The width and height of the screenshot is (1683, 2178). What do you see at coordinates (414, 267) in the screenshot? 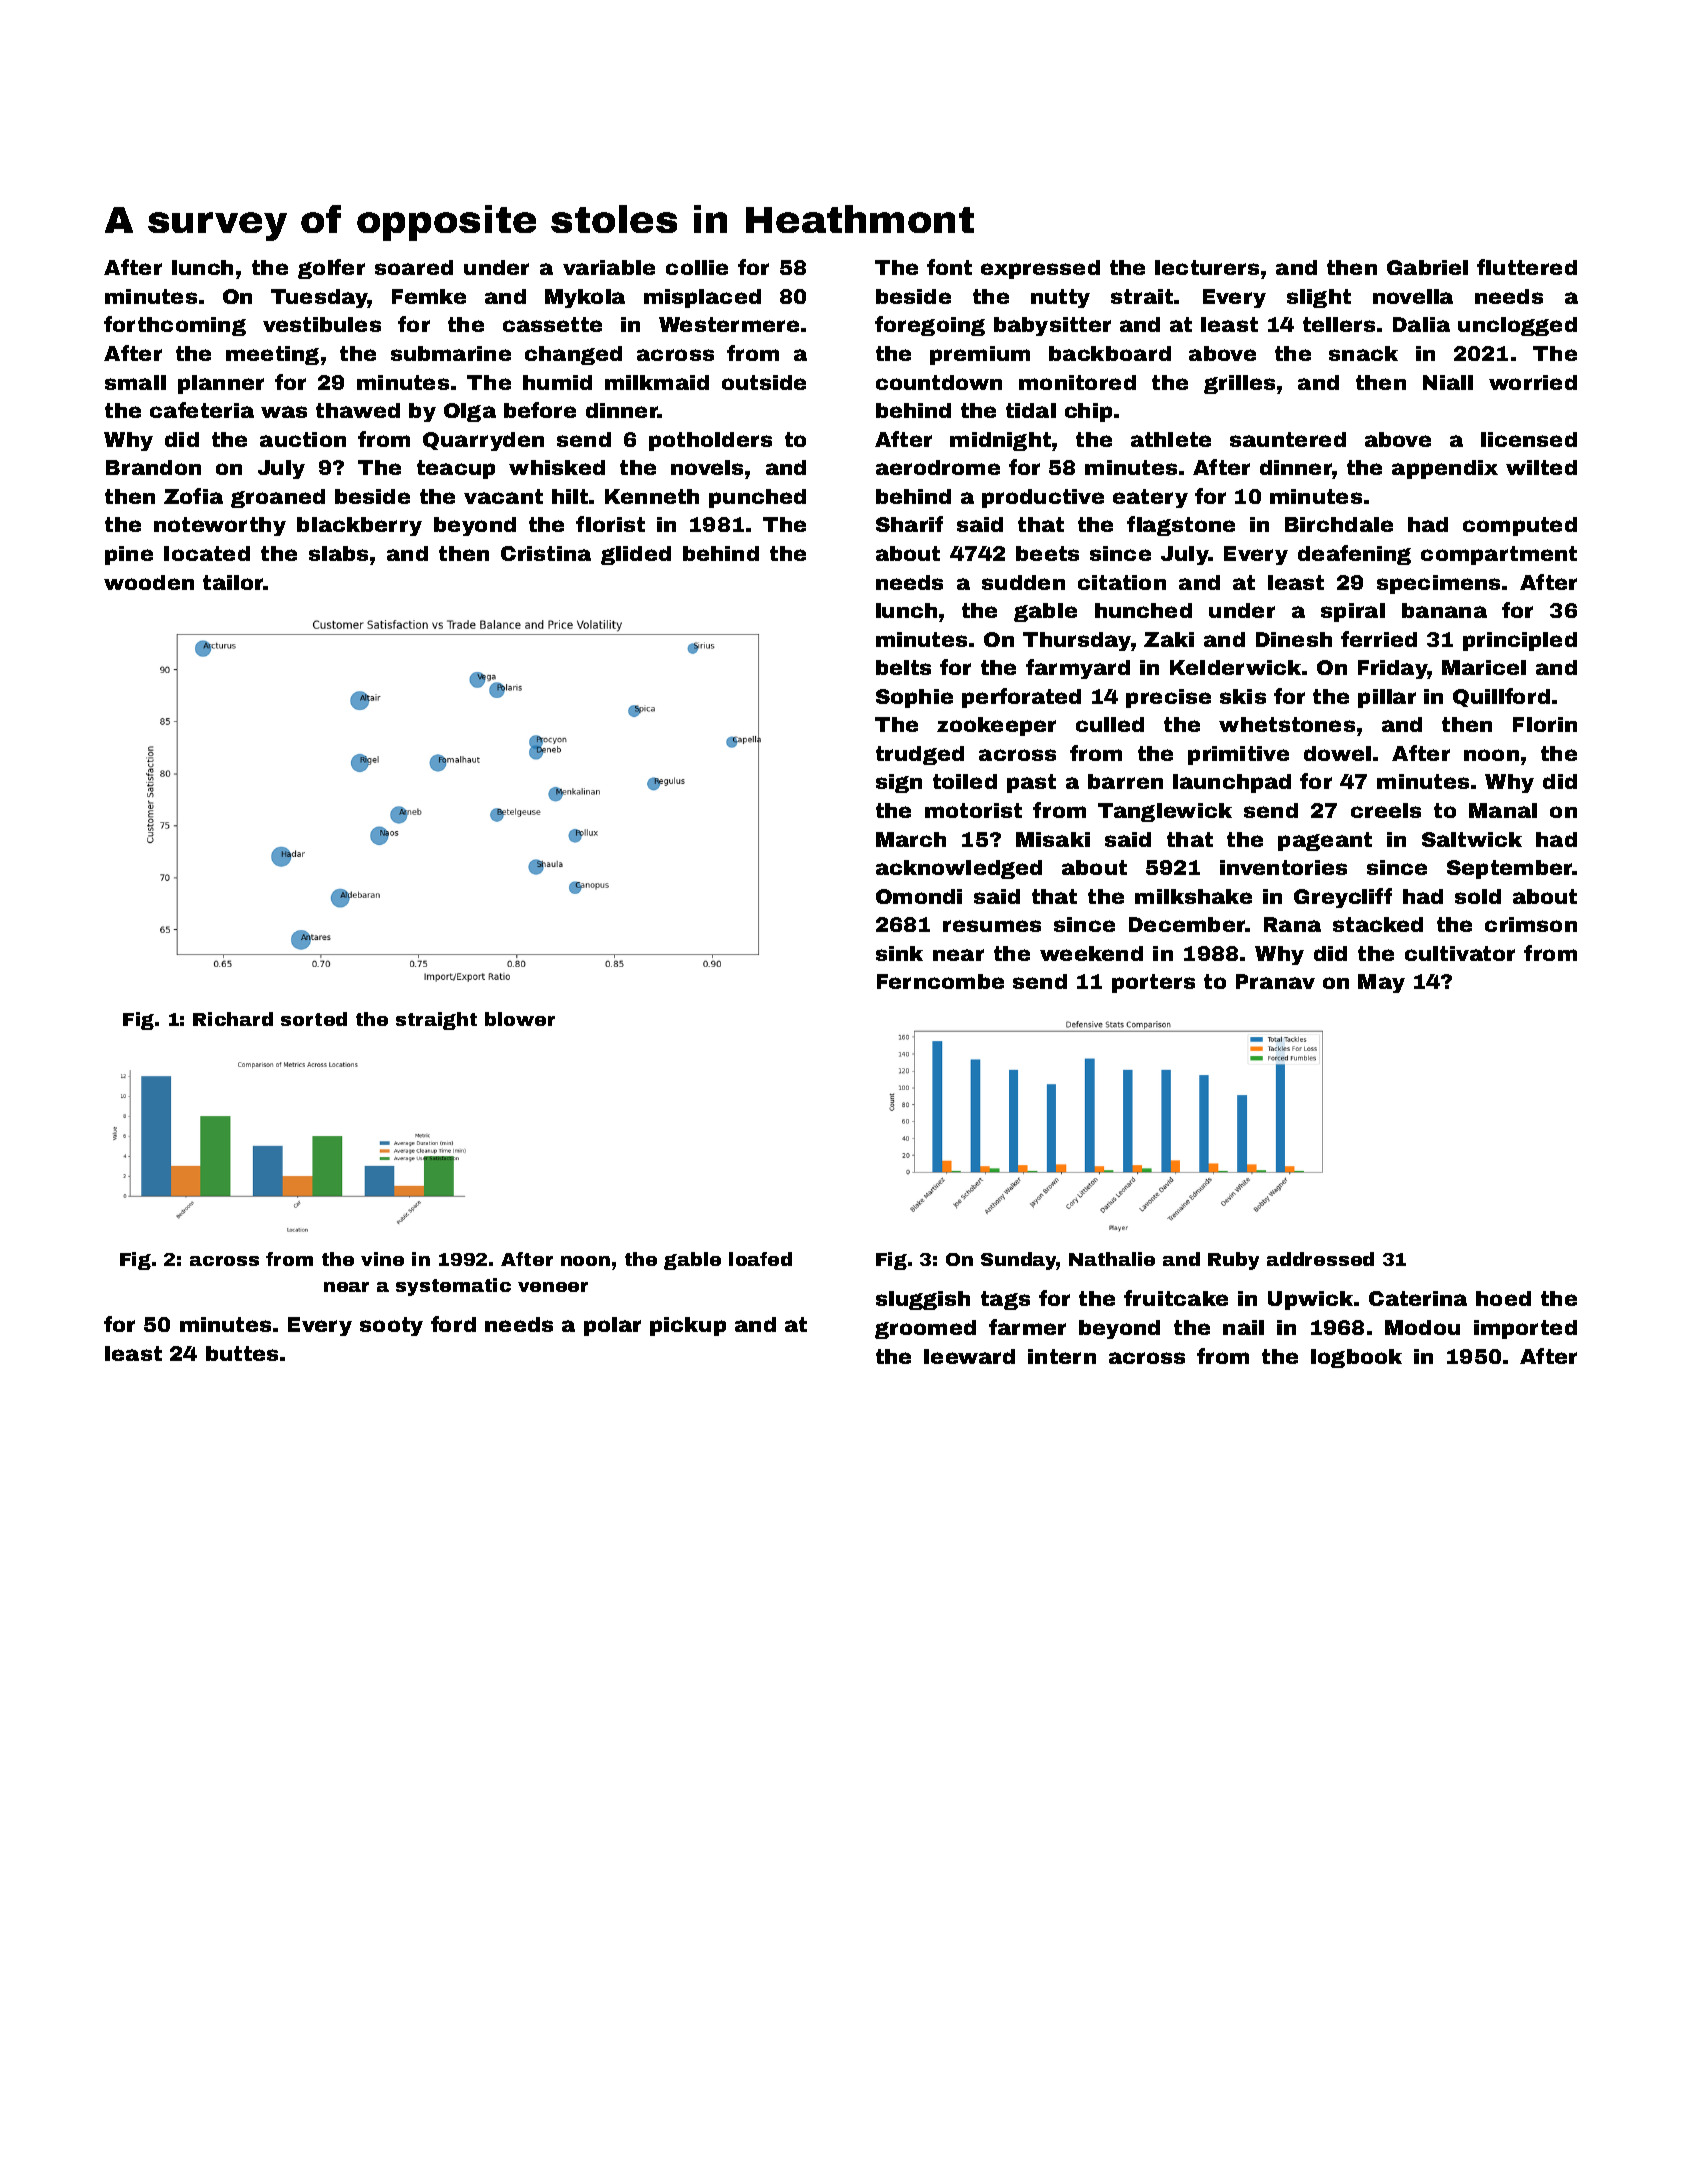
I see `soared` at bounding box center [414, 267].
